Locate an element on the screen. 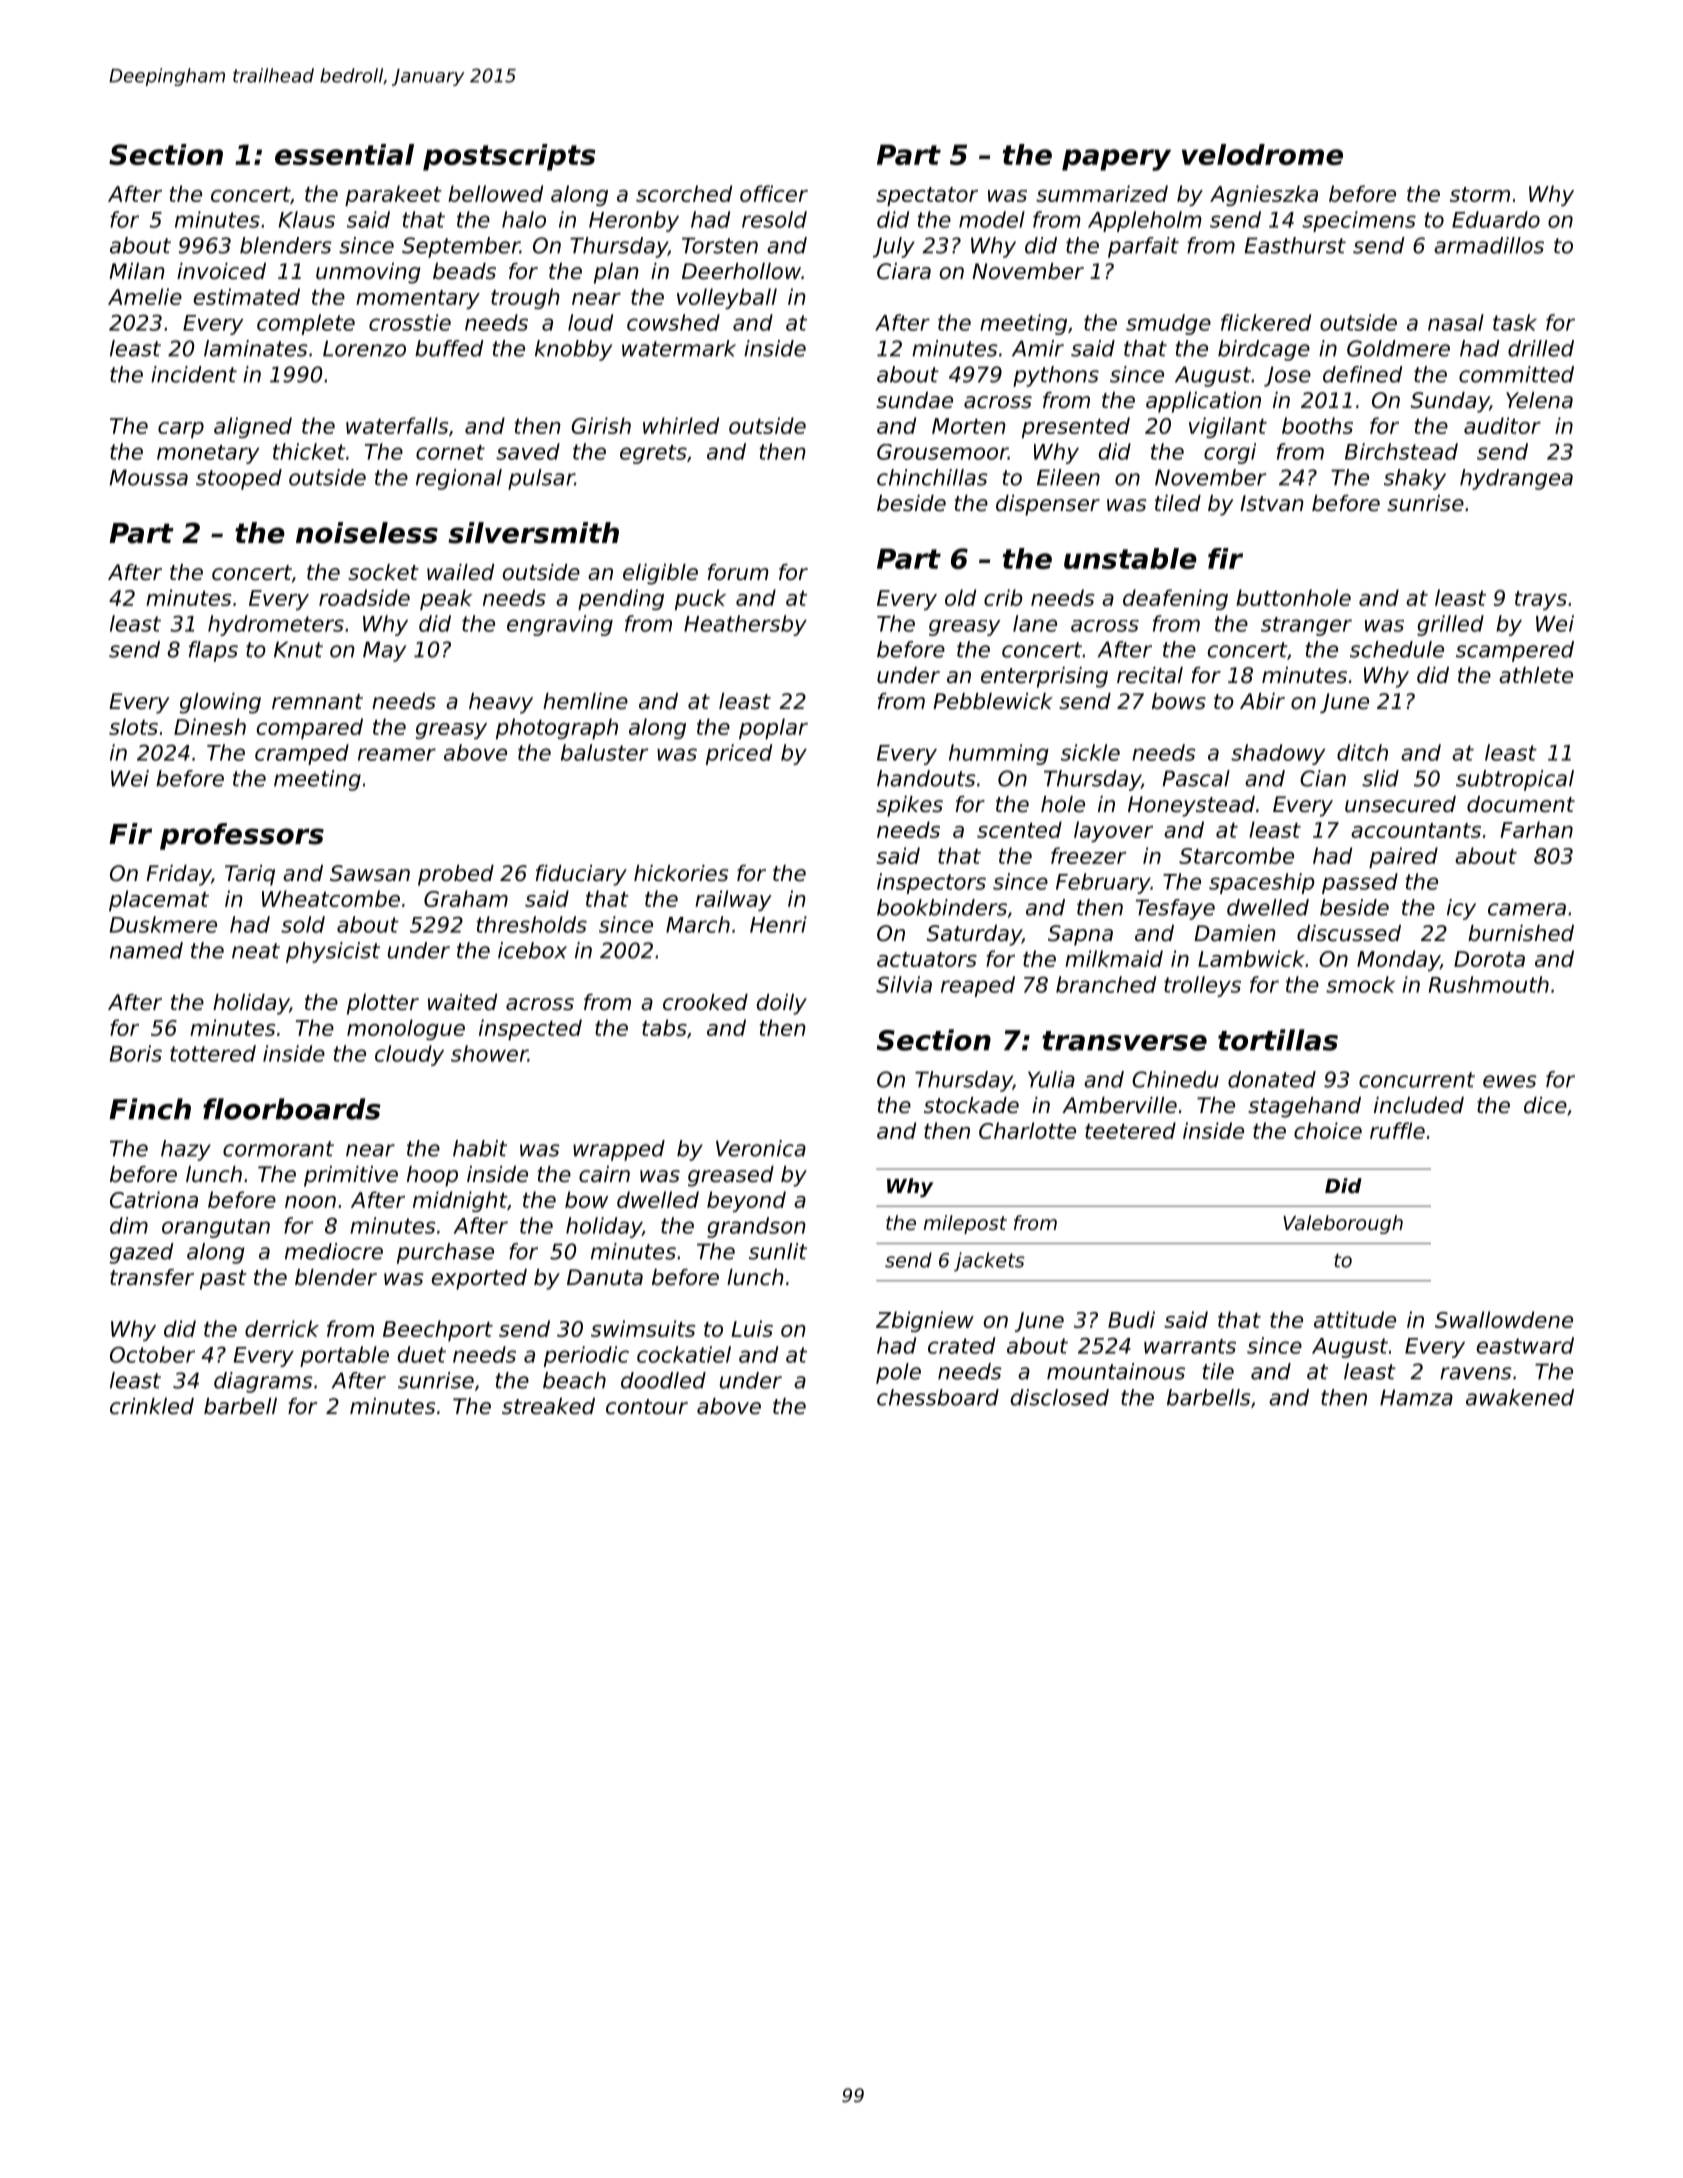  flickered is located at coordinates (1266, 322).
